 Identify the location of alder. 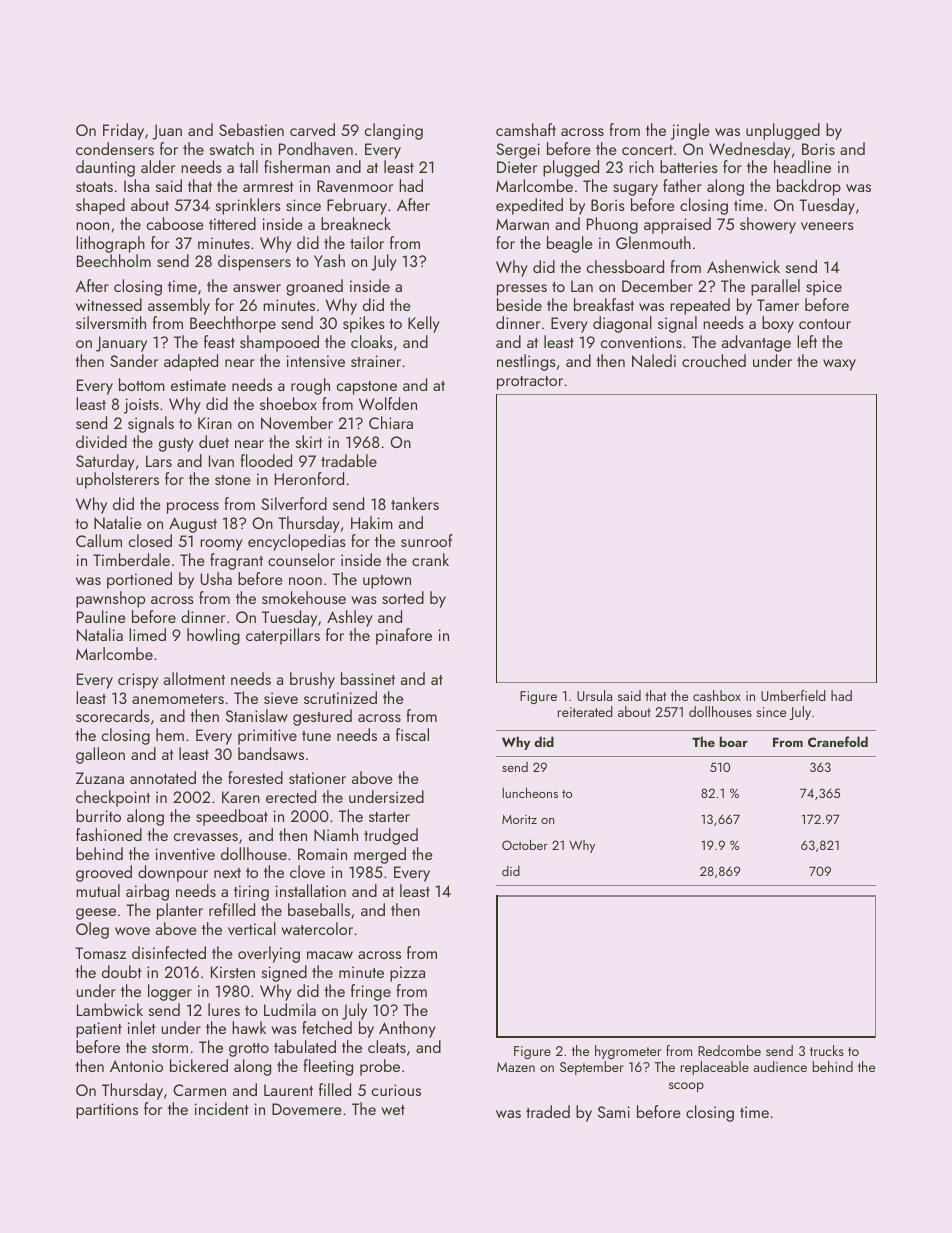
(158, 166).
